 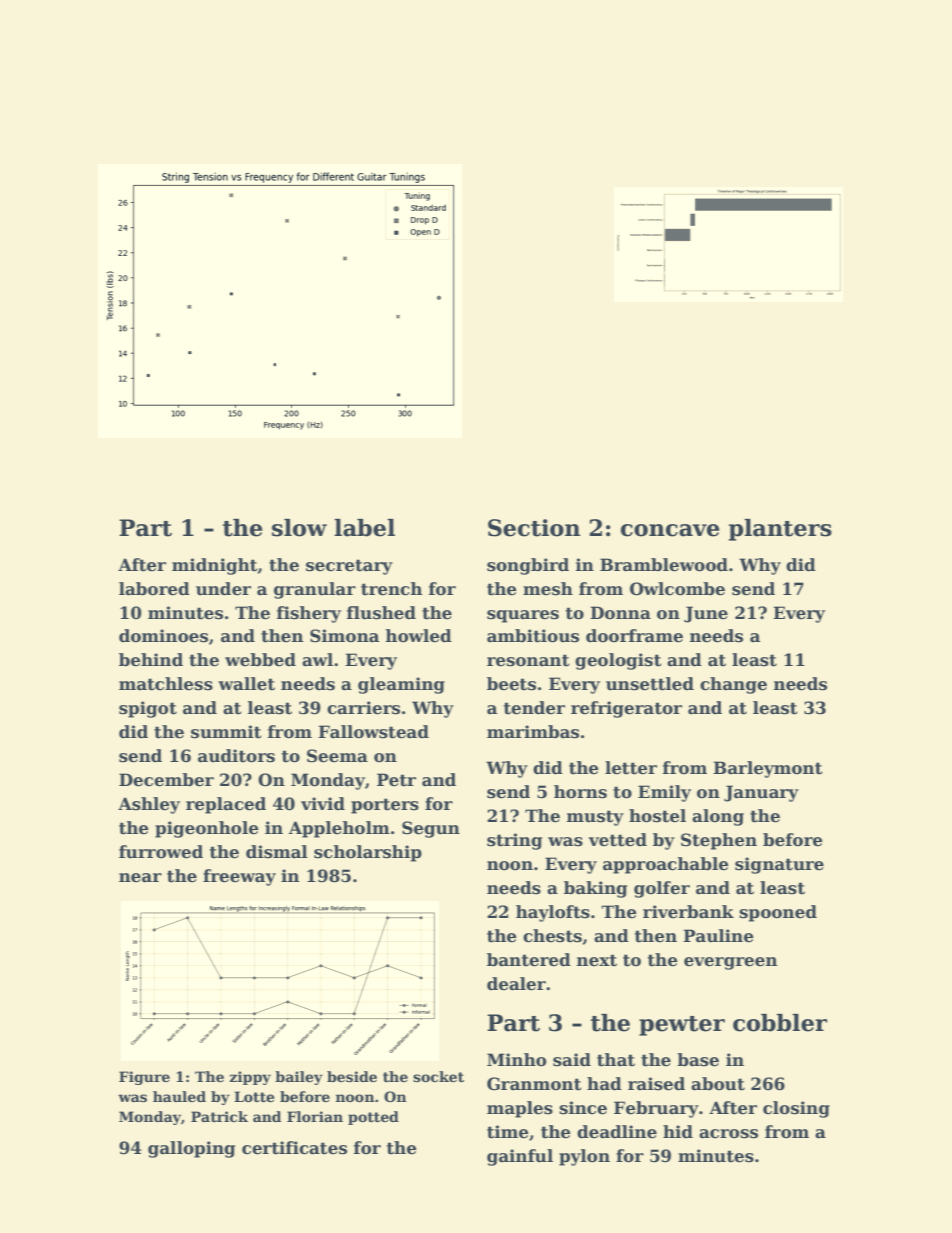 I want to click on next, so click(x=597, y=960).
